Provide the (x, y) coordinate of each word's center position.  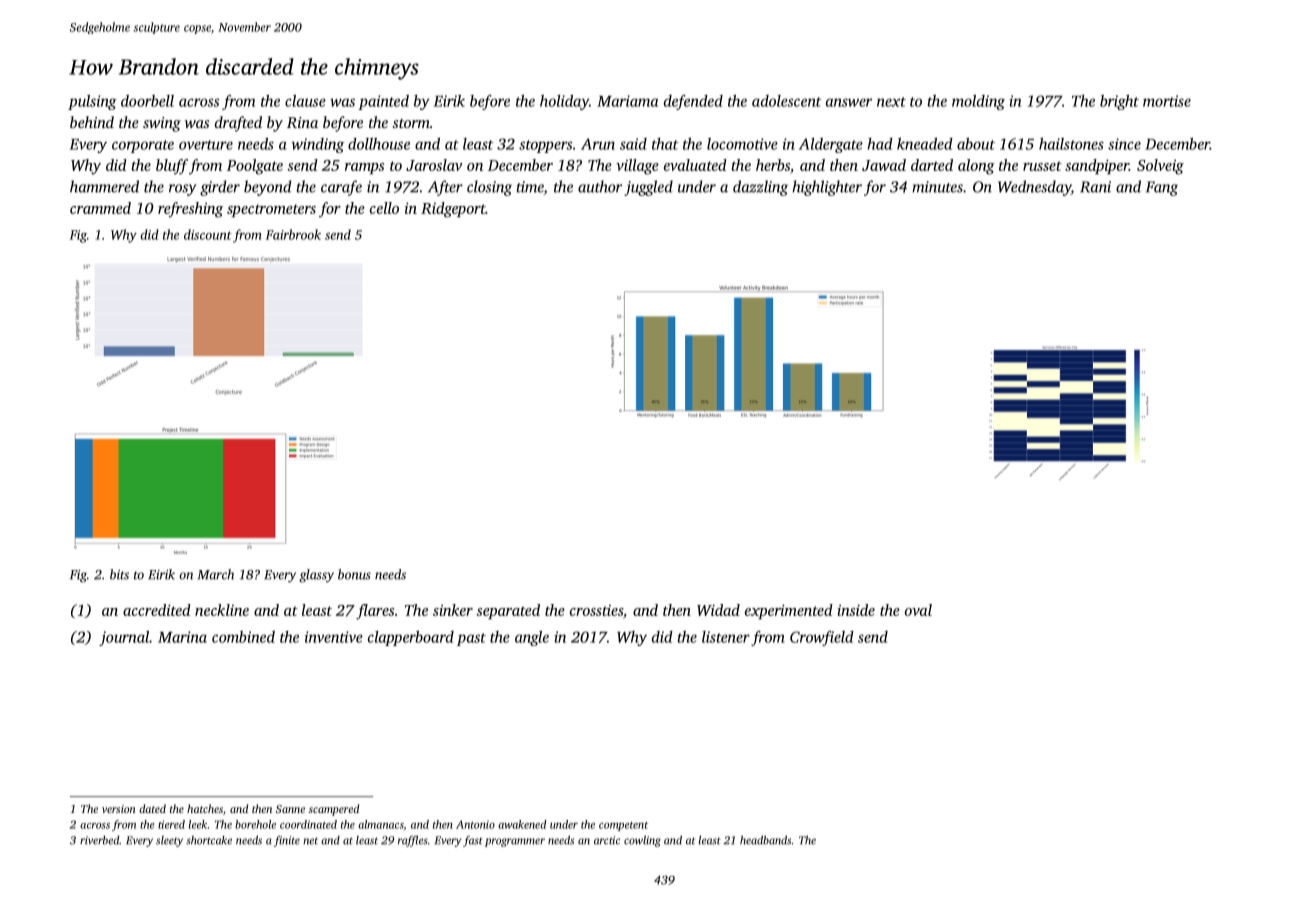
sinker (453, 610)
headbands (765, 840)
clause (305, 101)
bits (119, 574)
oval (918, 610)
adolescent (786, 101)
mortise (1167, 101)
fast (473, 841)
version (119, 809)
